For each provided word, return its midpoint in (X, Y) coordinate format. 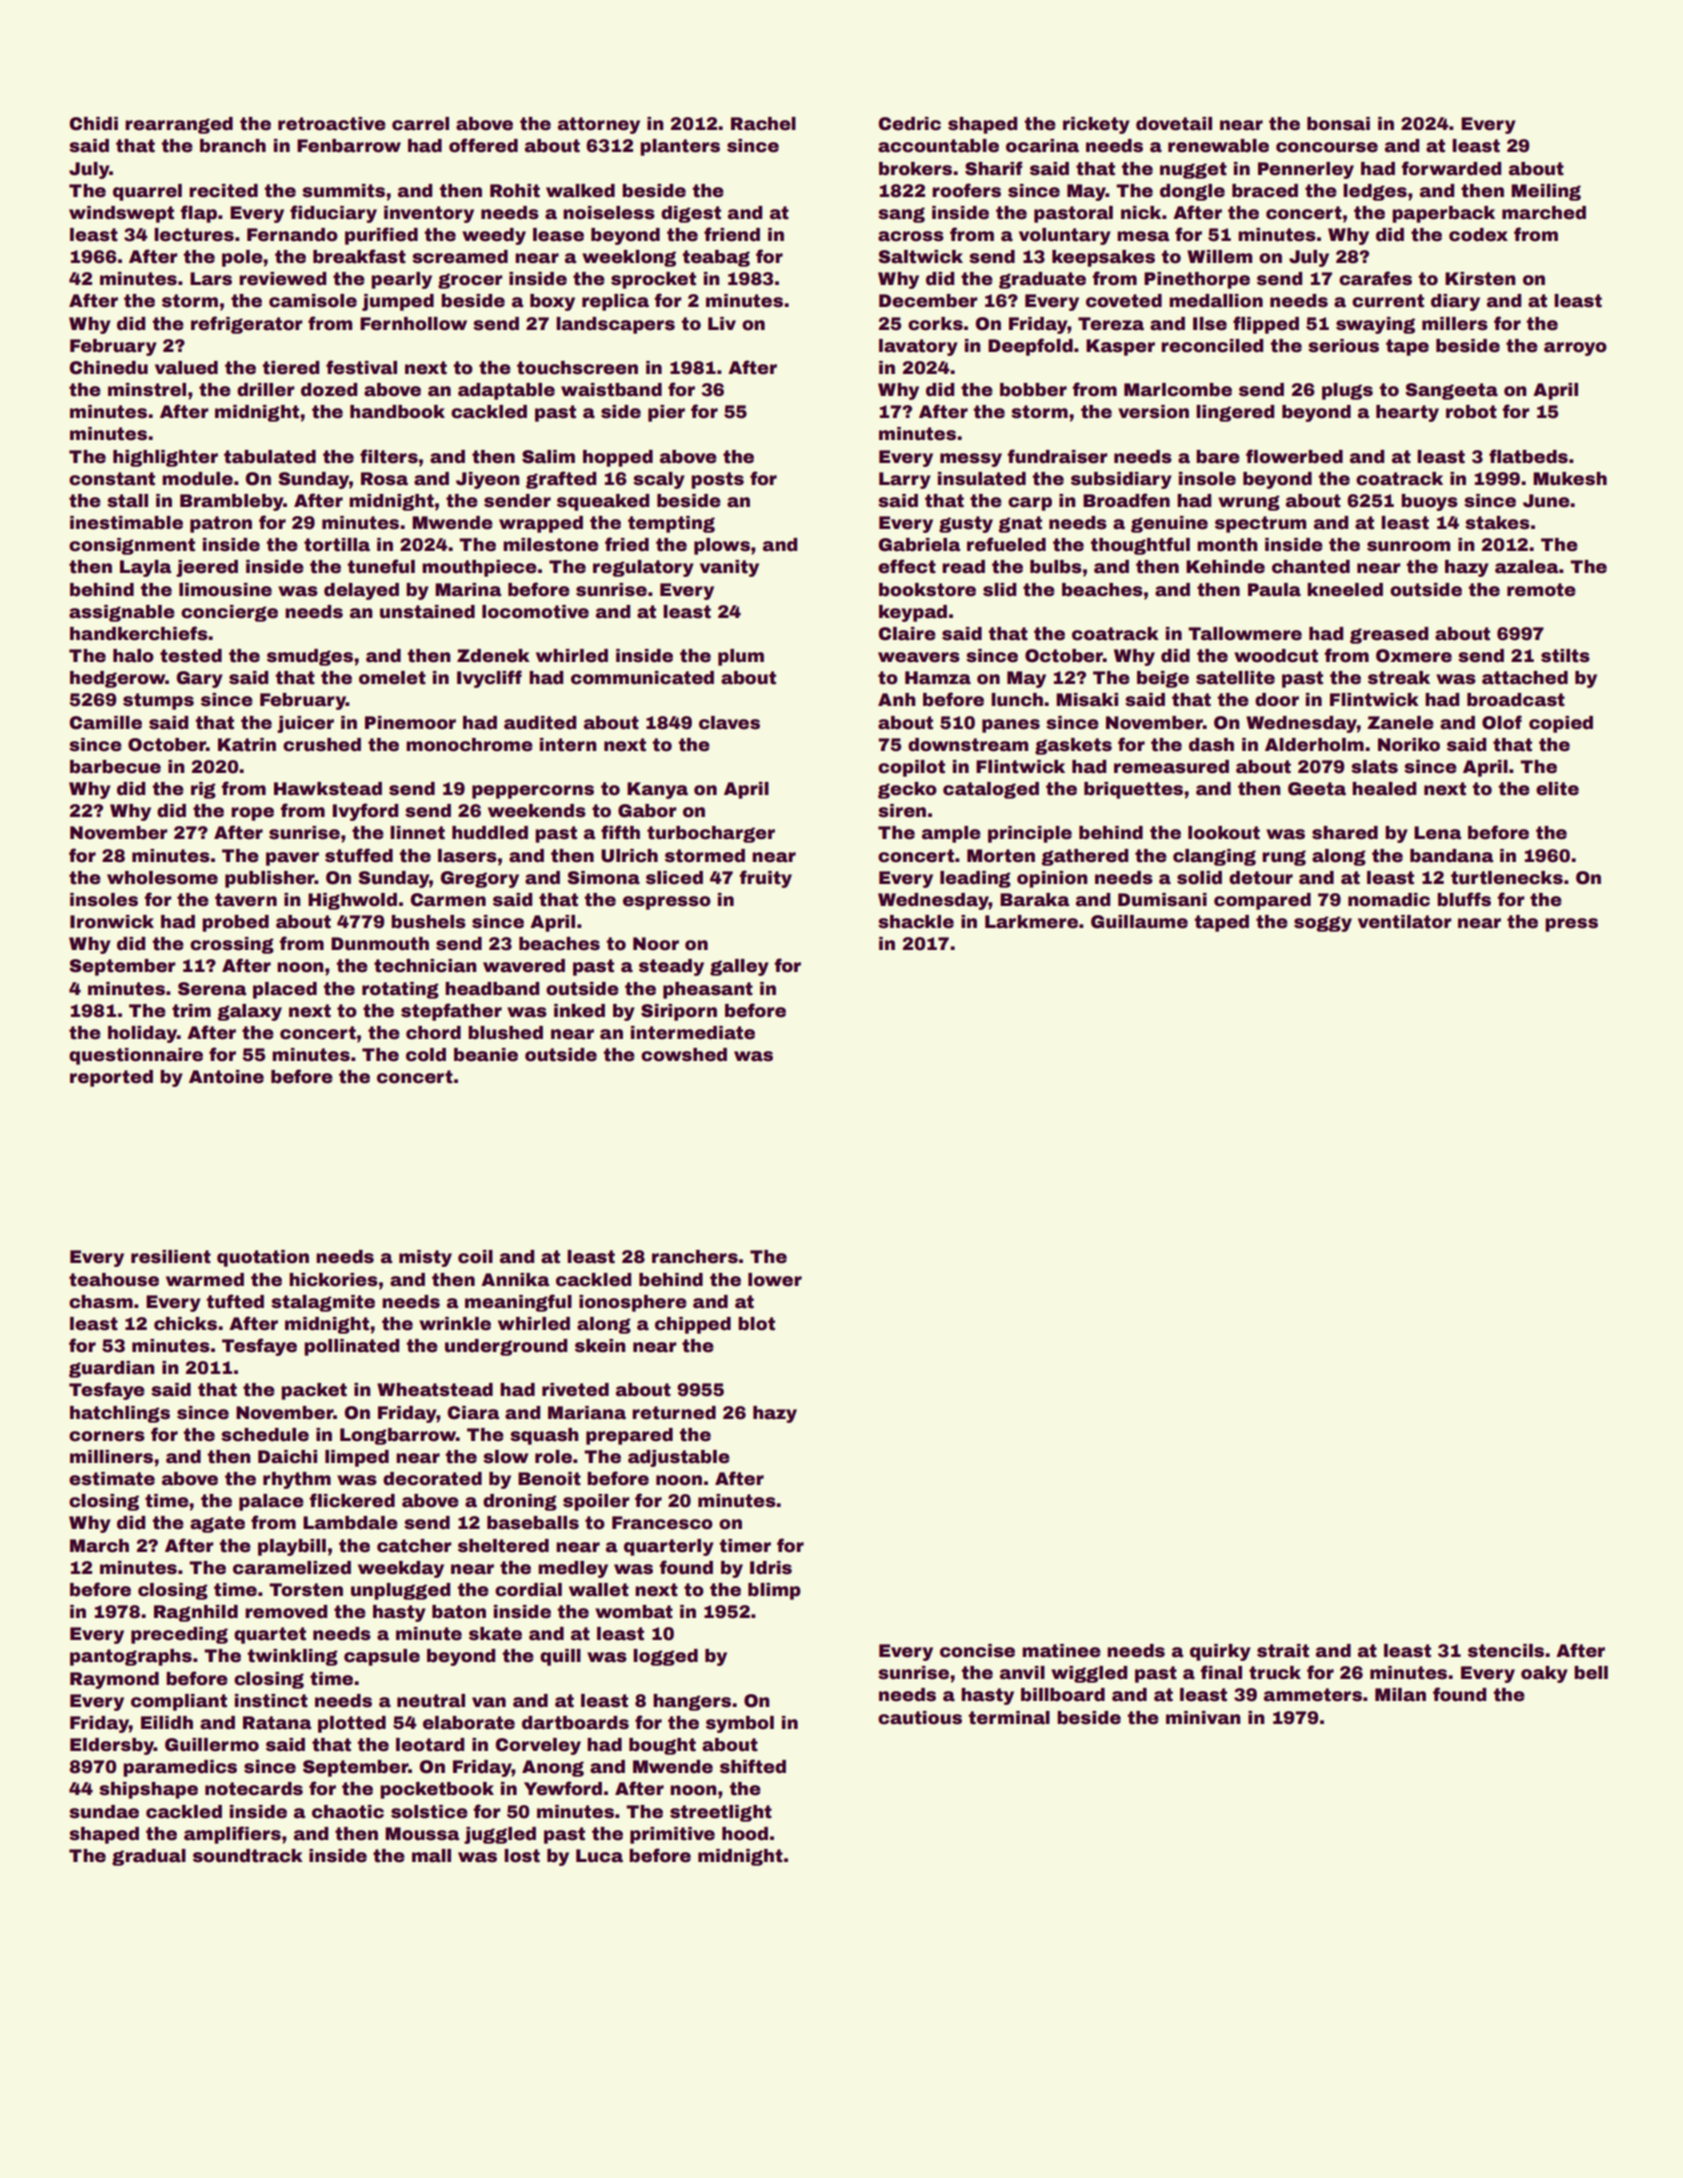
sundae (104, 1812)
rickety (1096, 125)
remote (1541, 590)
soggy (1323, 924)
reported (111, 1078)
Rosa (384, 479)
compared (1262, 901)
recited (223, 191)
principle (1030, 834)
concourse (1327, 147)
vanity (729, 568)
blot (756, 1324)
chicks (185, 1324)
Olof (1502, 722)
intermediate (693, 1033)
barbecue (115, 767)
